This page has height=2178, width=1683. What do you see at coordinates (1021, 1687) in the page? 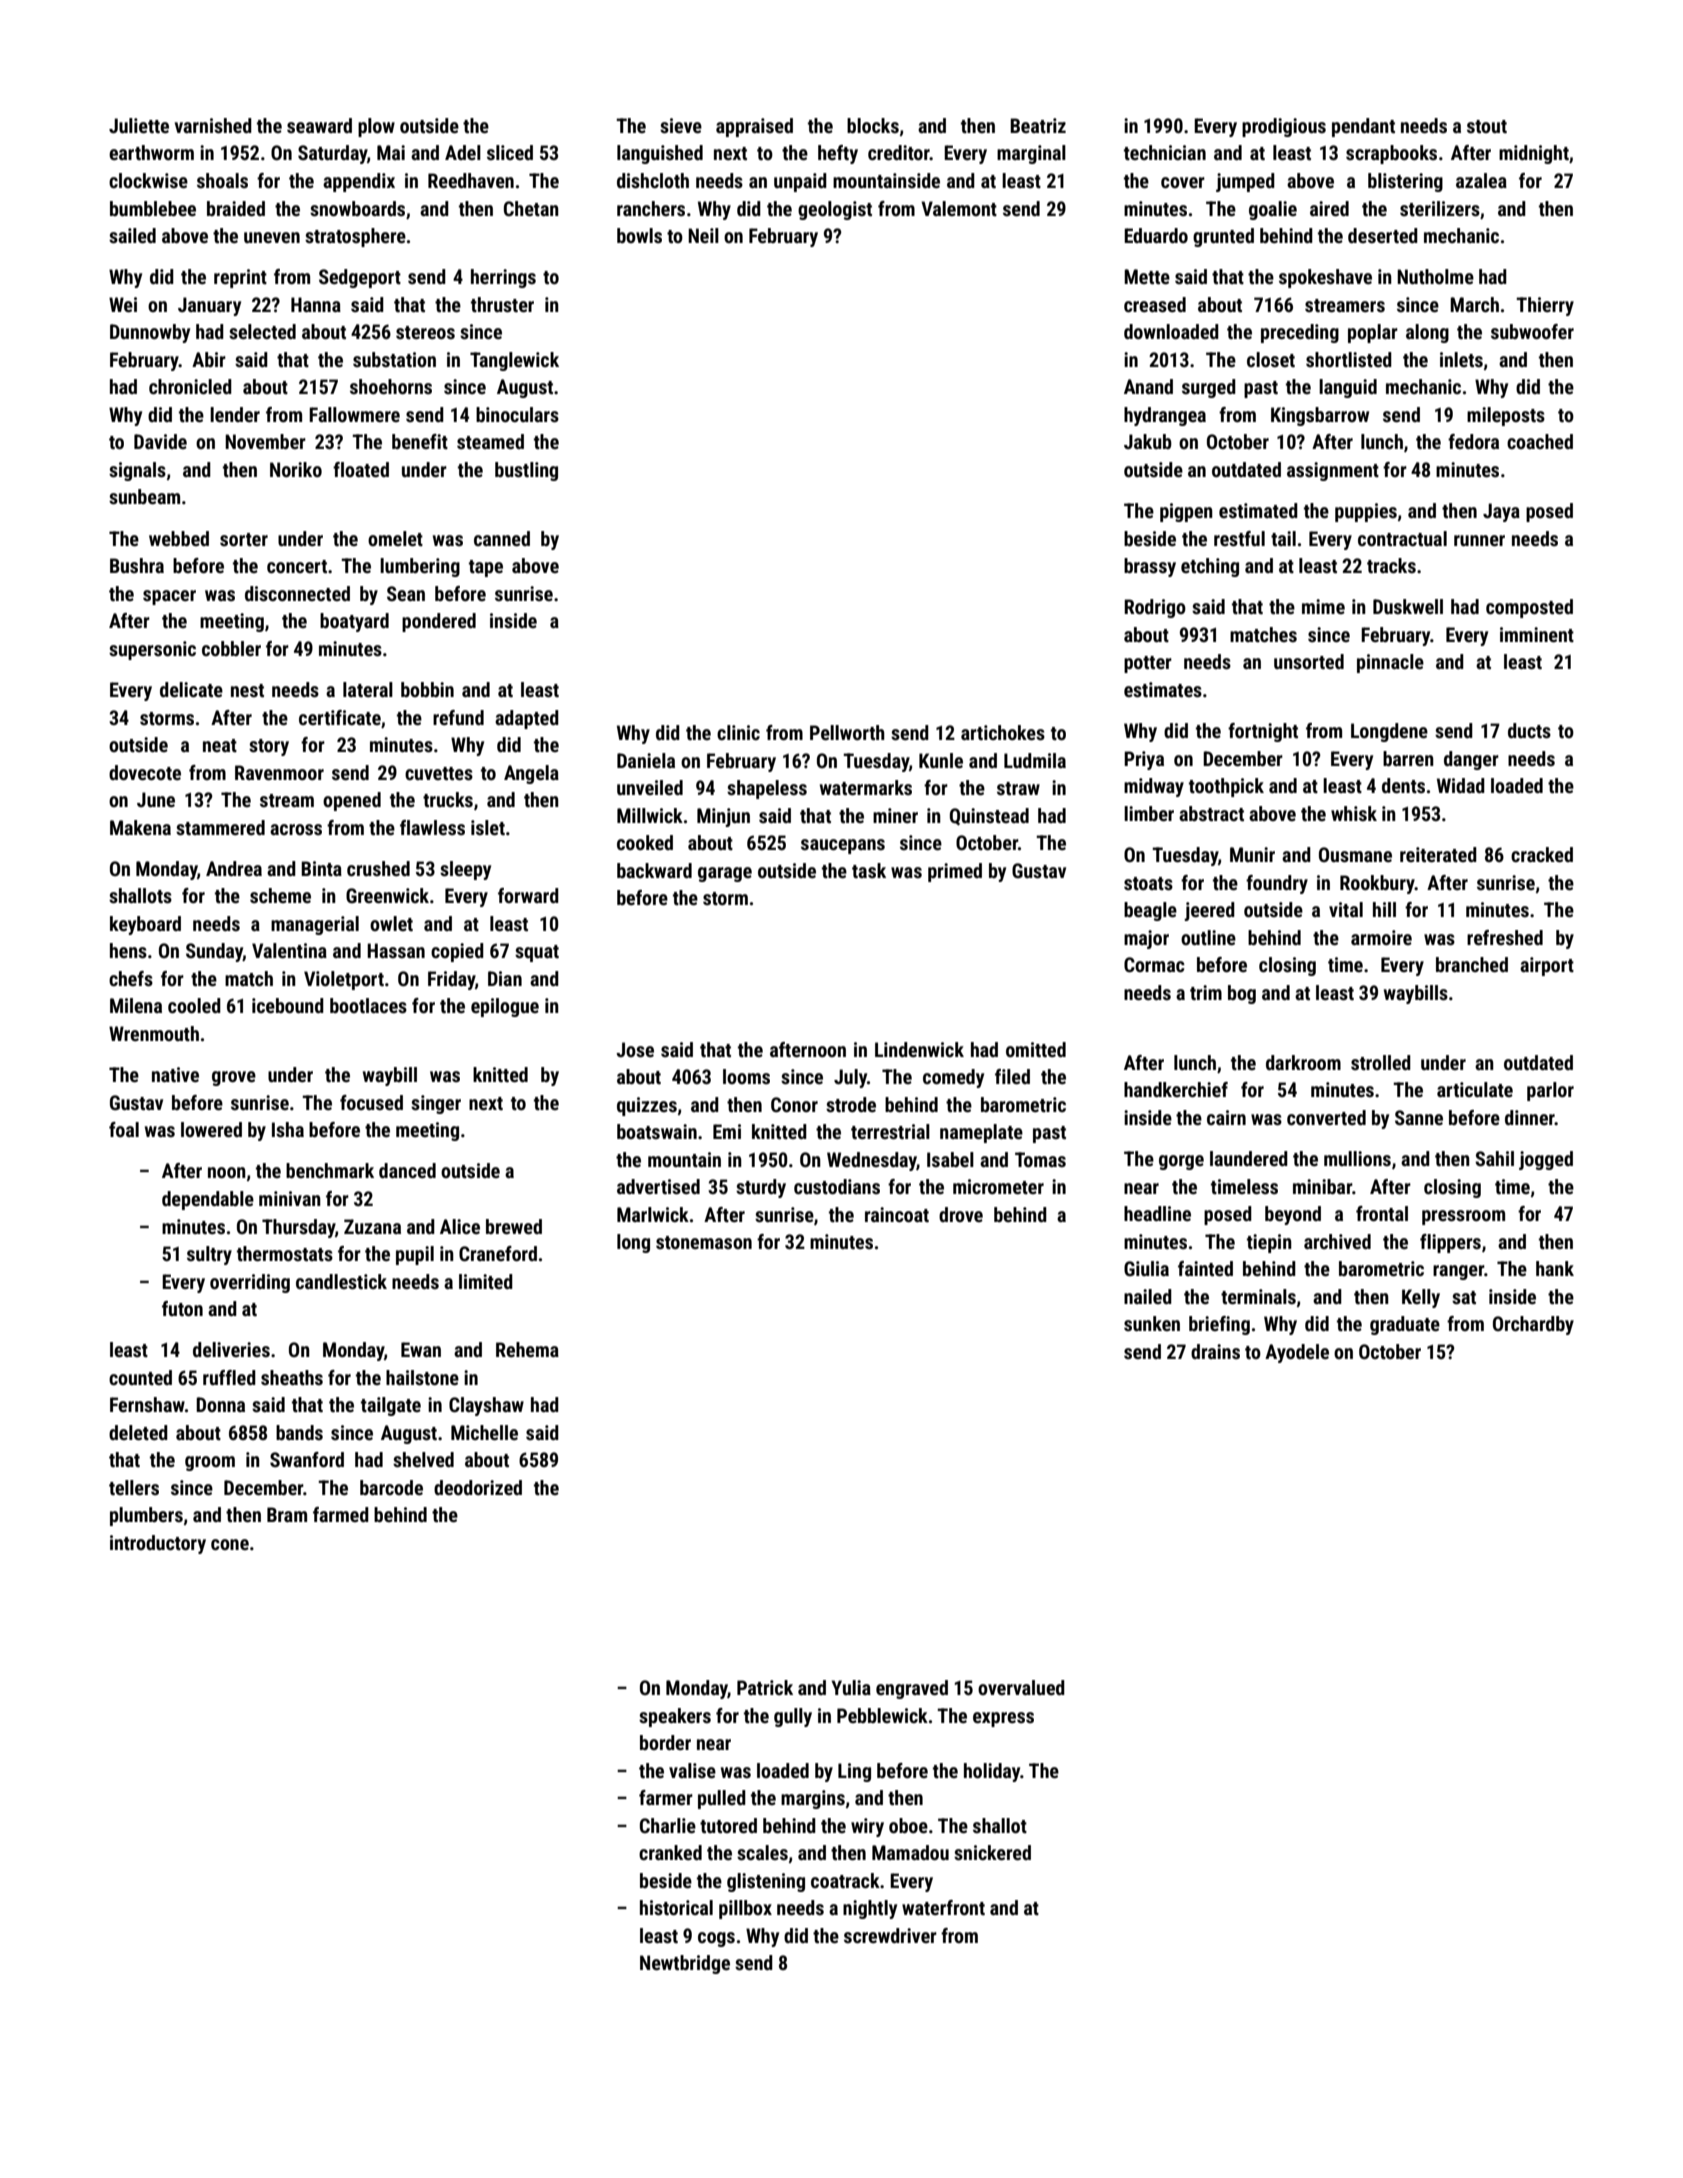
I see `overvalued` at bounding box center [1021, 1687].
